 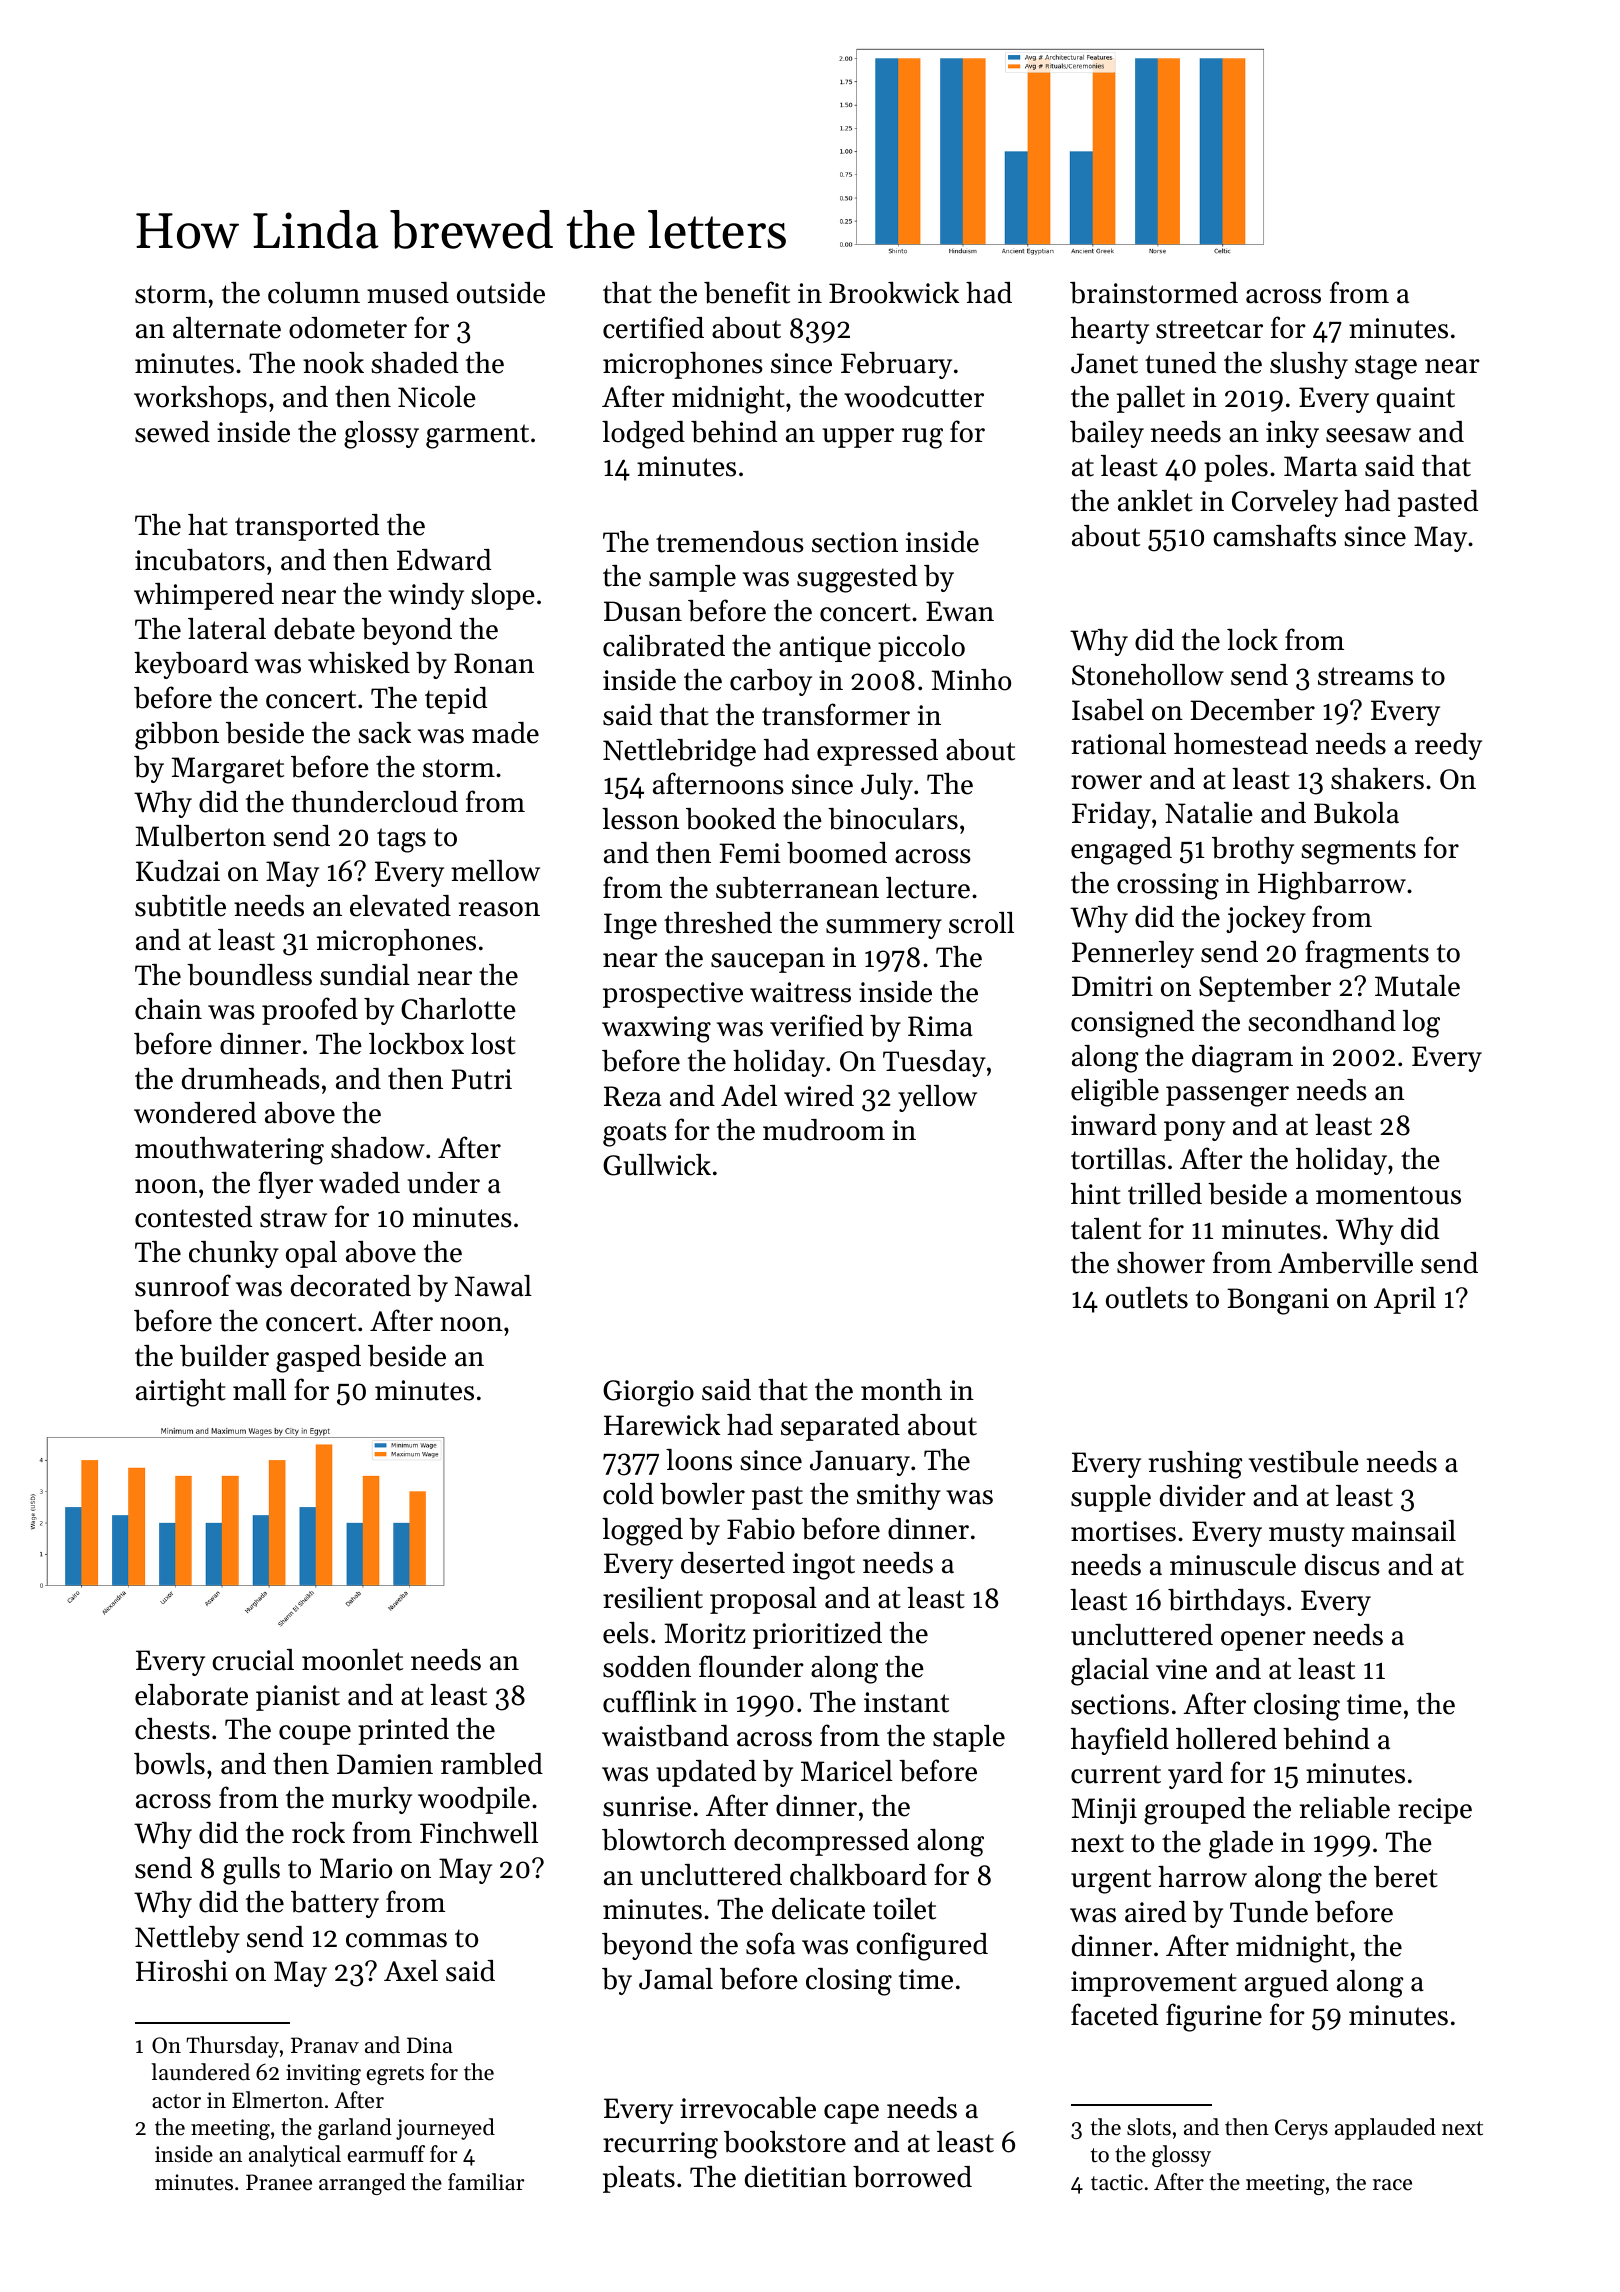 I want to click on odometer, so click(x=348, y=328).
